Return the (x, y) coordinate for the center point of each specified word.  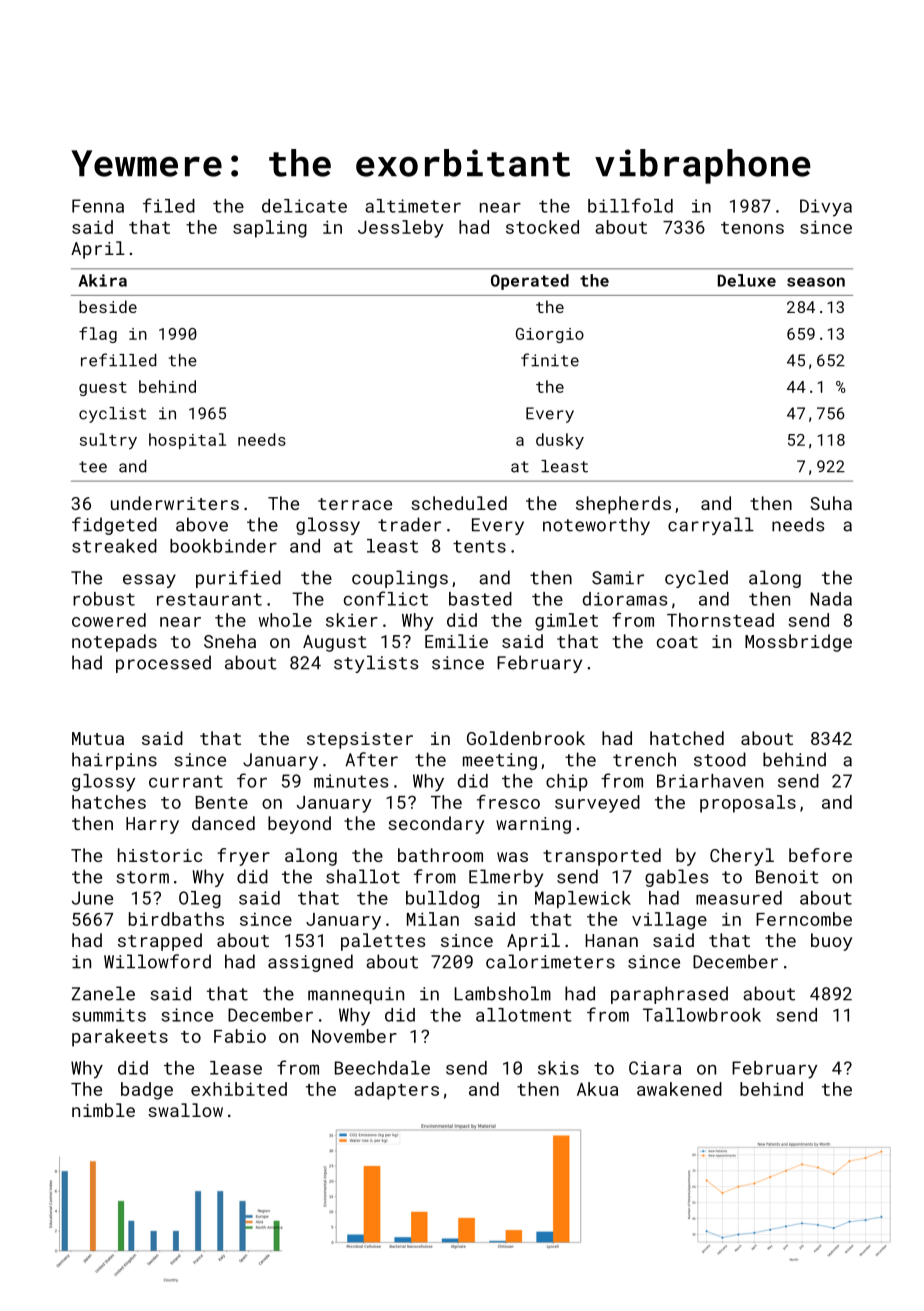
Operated (530, 282)
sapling (270, 229)
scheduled (459, 503)
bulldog (442, 899)
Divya (826, 208)
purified (238, 579)
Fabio (240, 1036)
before (820, 855)
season (816, 282)
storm (142, 877)
